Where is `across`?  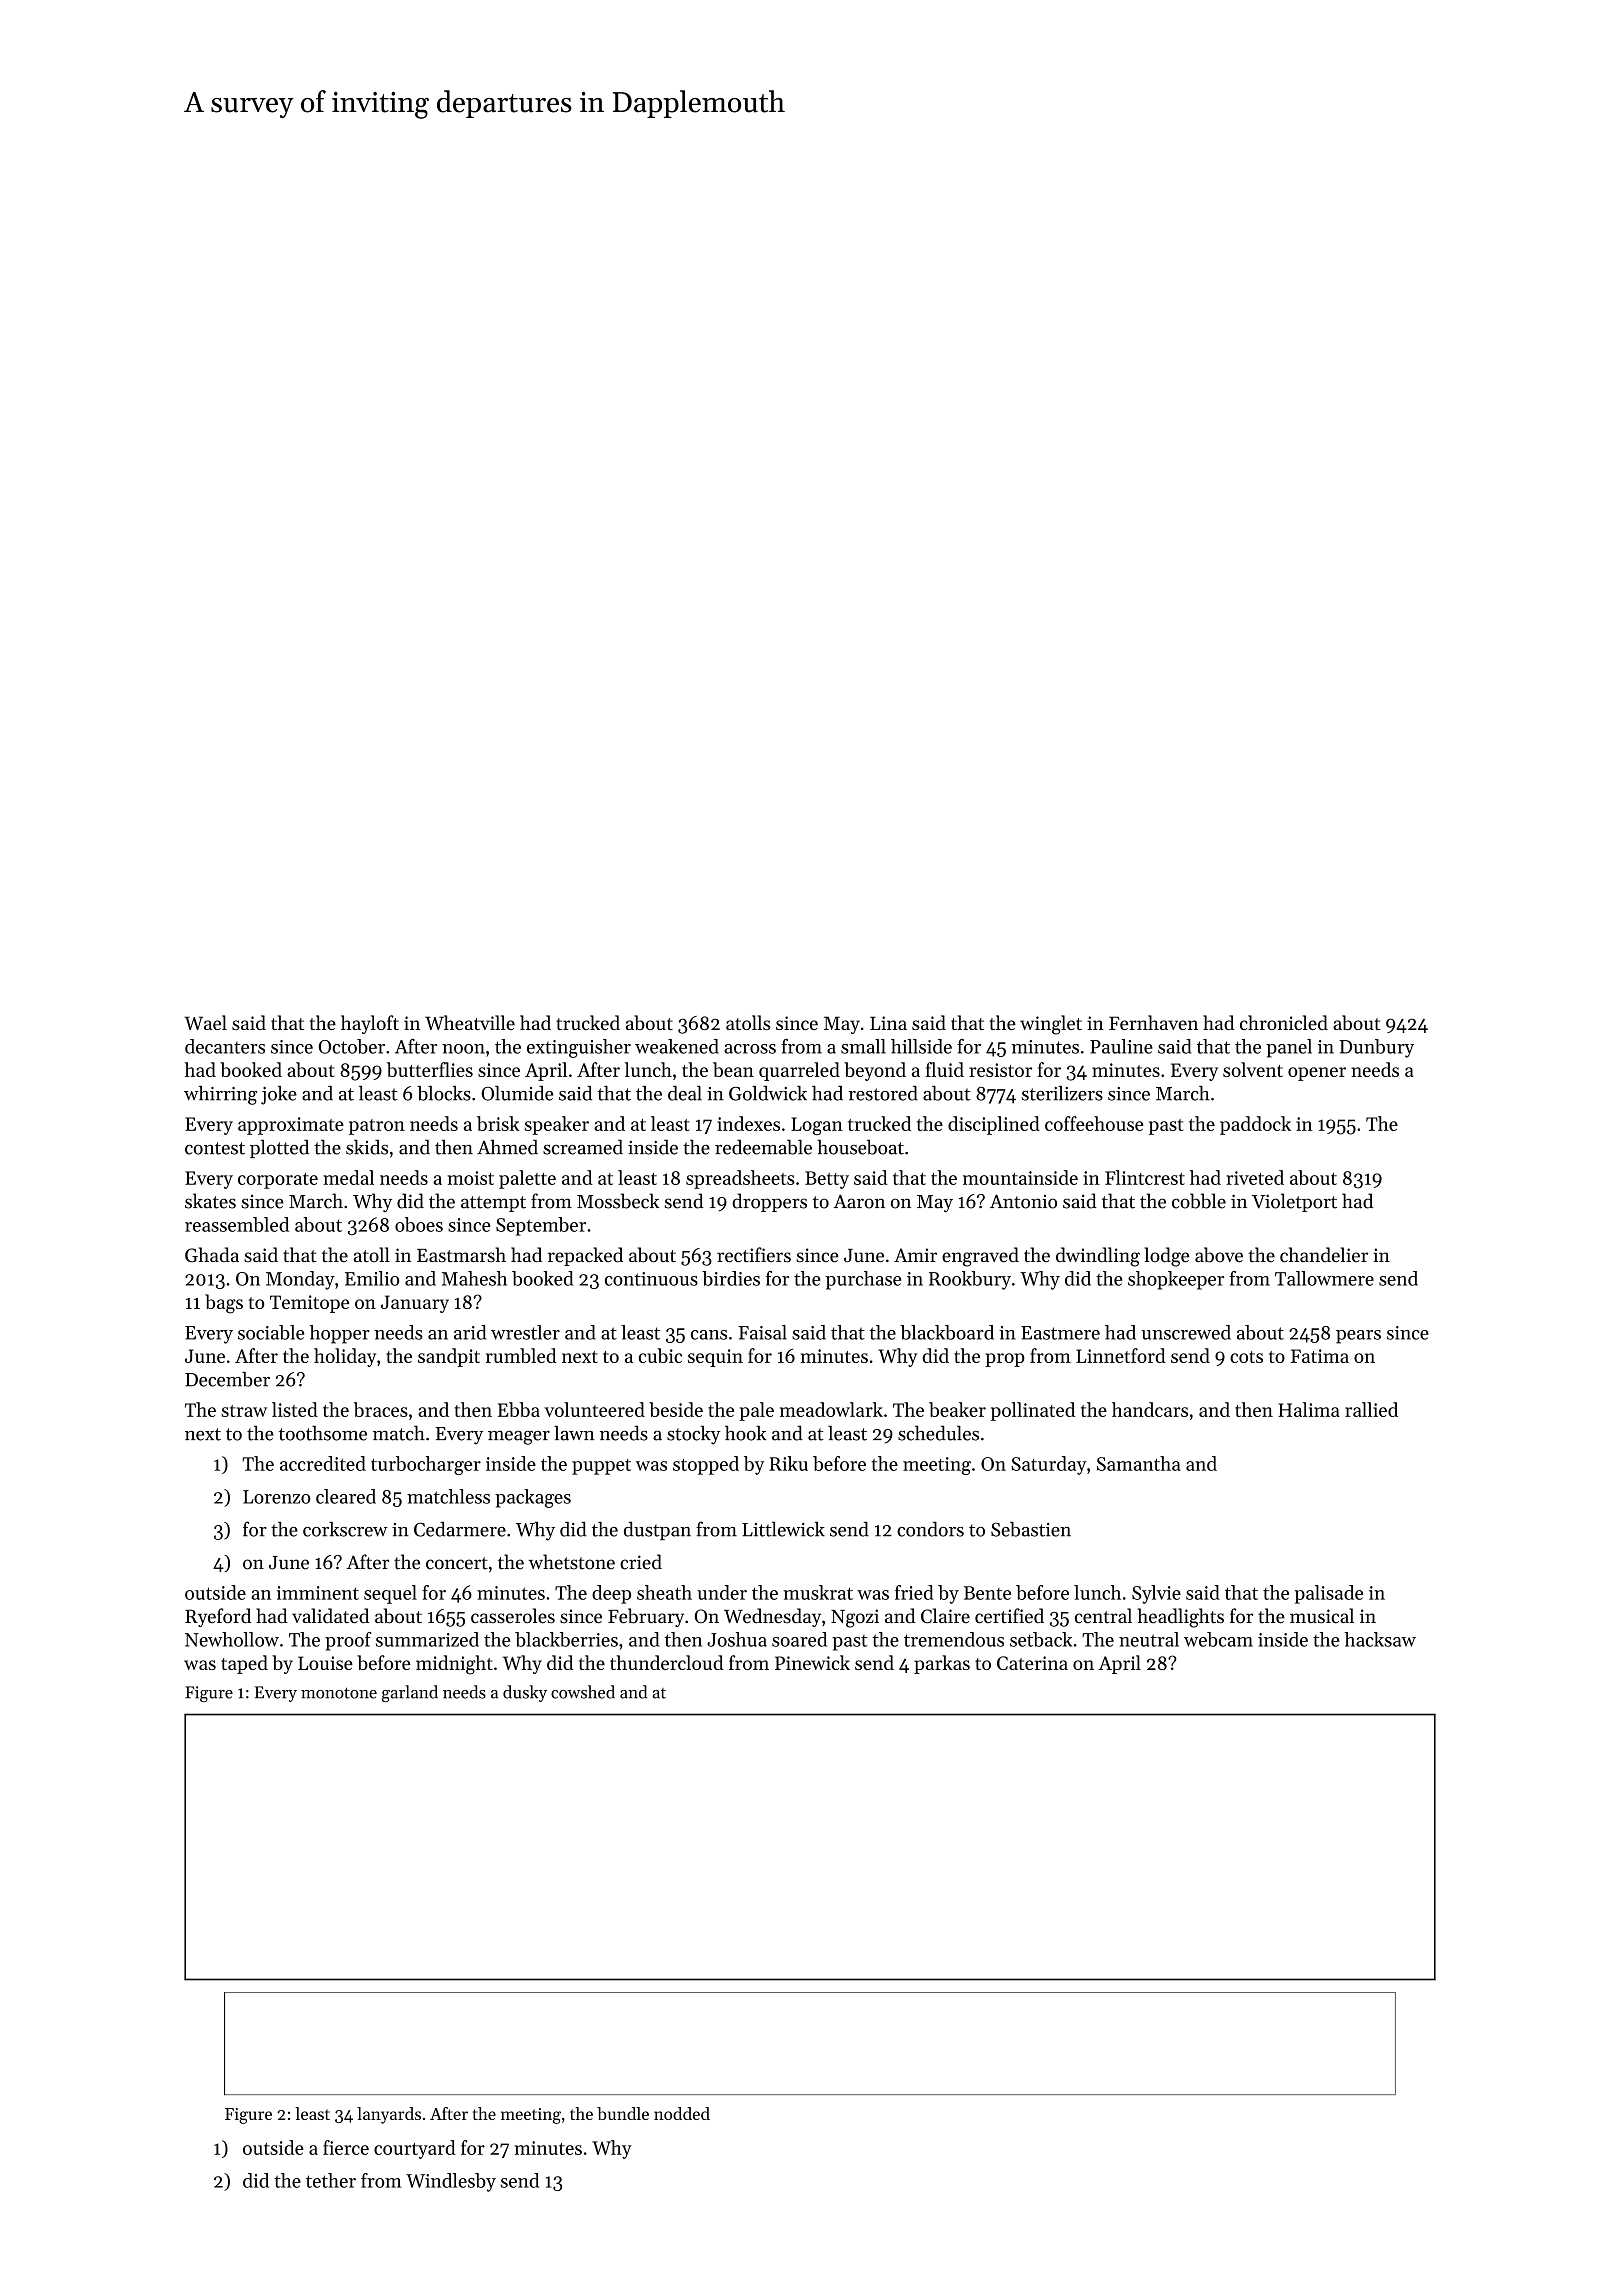
across is located at coordinates (750, 1049).
